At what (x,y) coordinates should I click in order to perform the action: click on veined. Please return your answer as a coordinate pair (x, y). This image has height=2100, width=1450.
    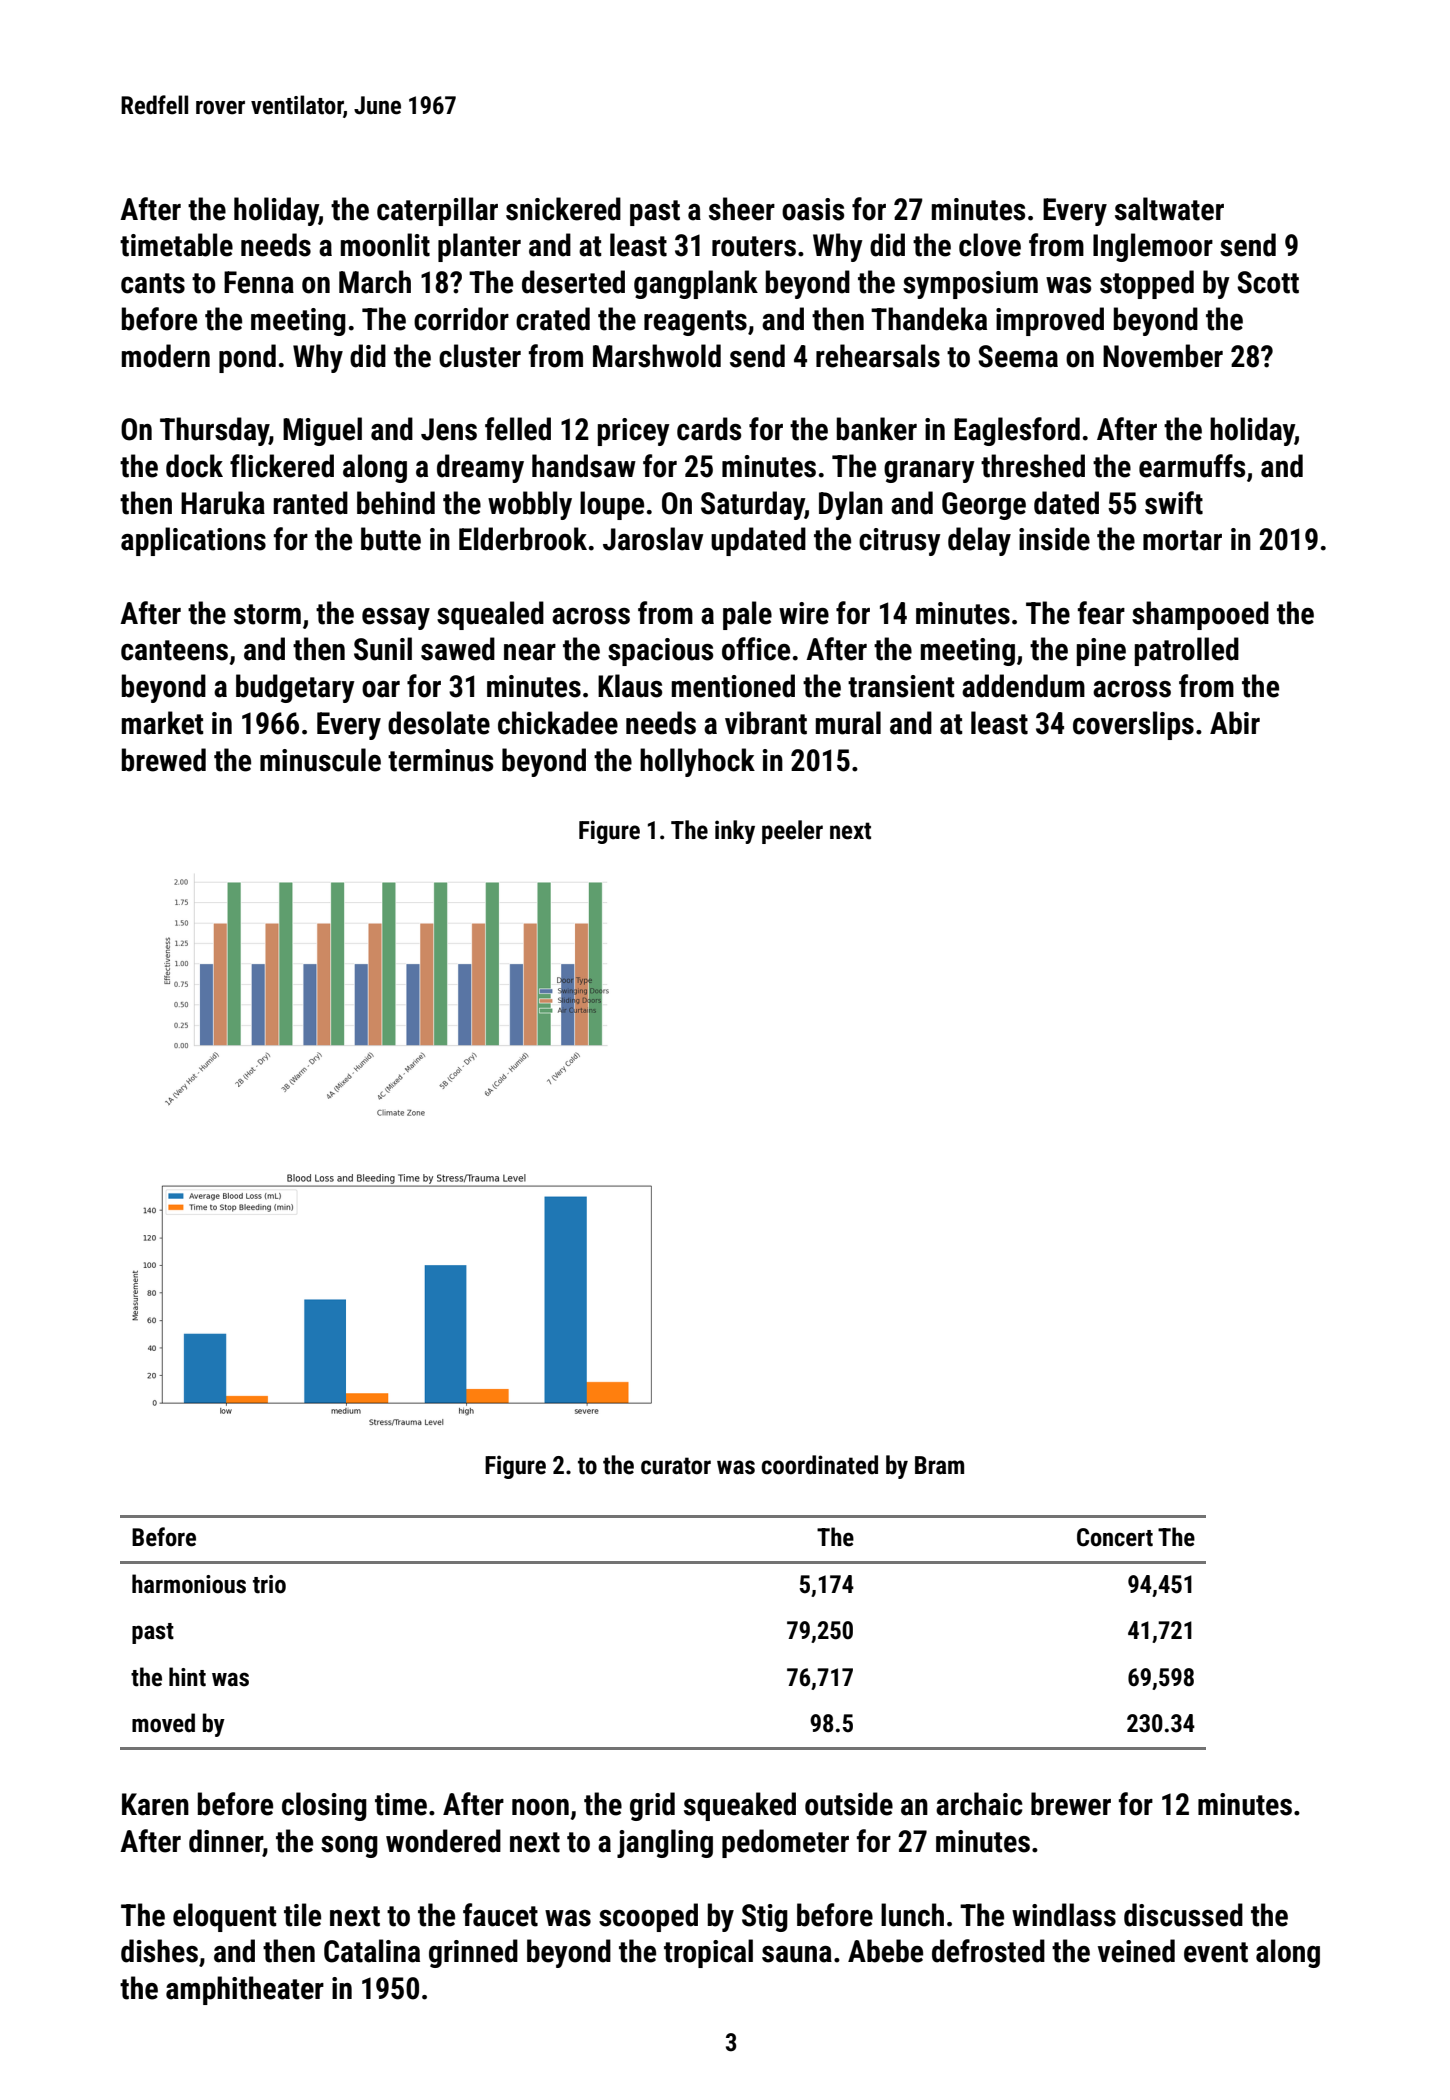
    Looking at the image, I should click on (1136, 1951).
